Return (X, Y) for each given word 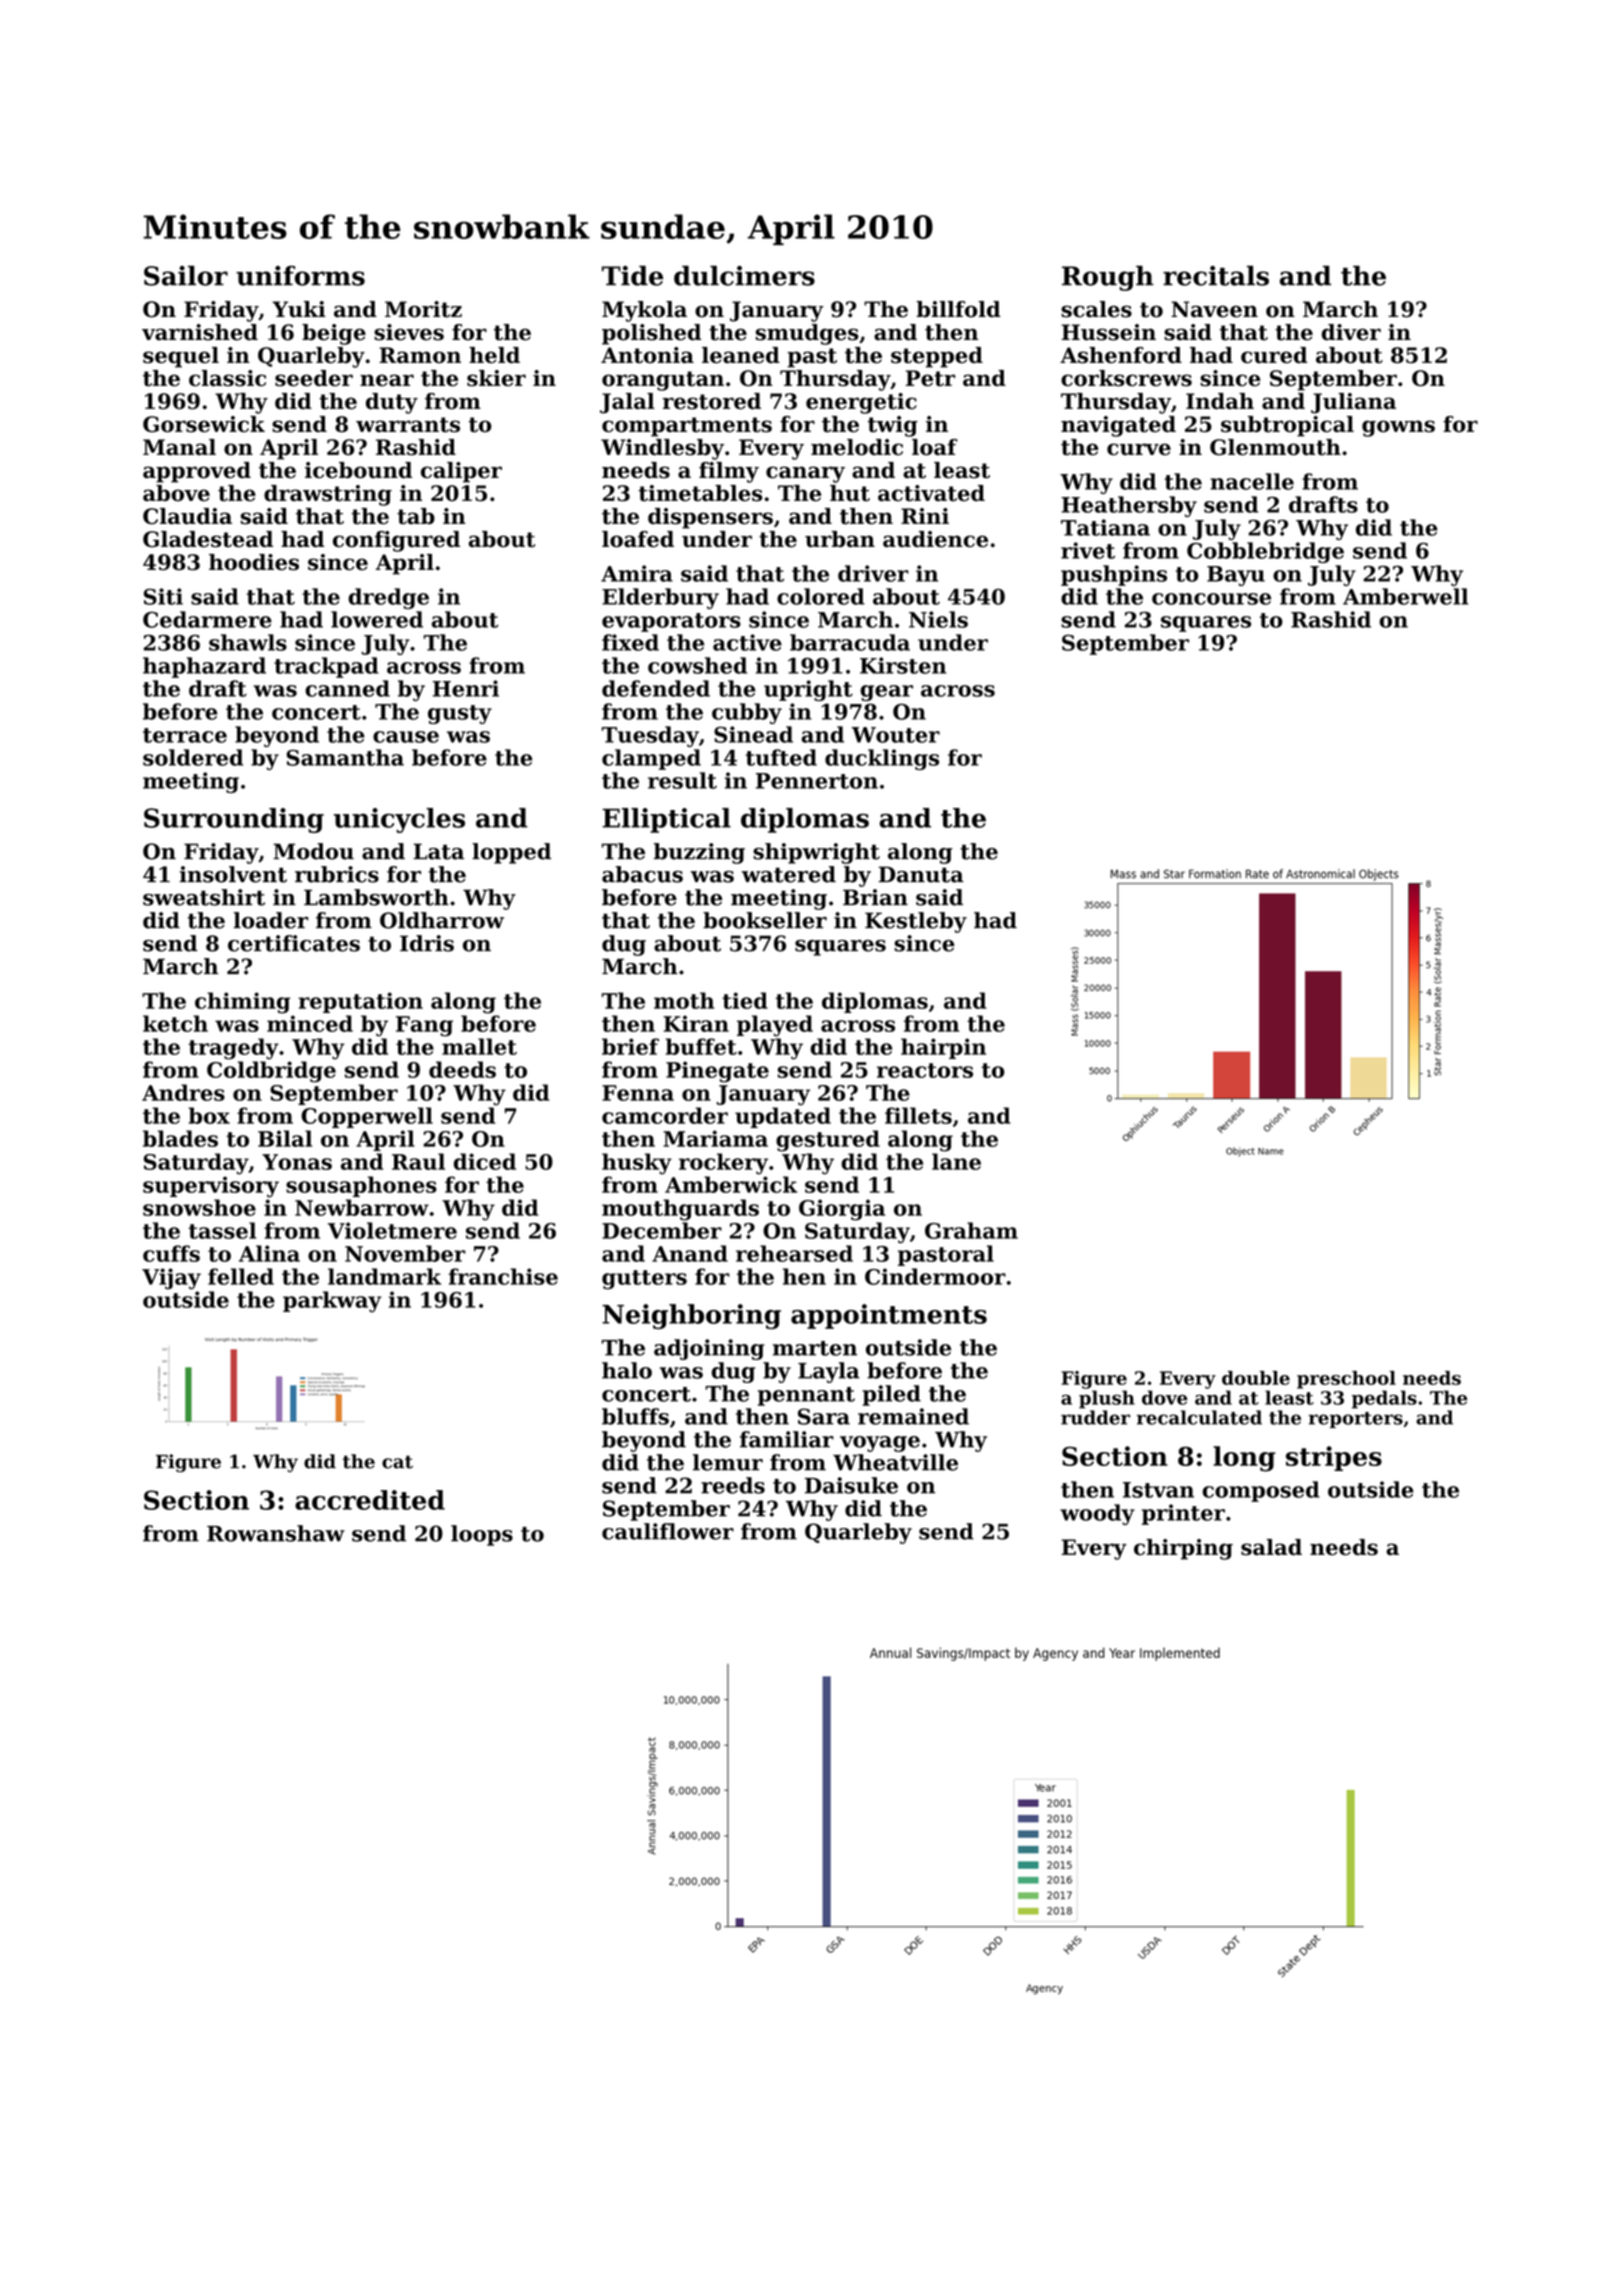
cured (1274, 355)
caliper (461, 472)
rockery (723, 1164)
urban (840, 539)
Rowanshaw (276, 1533)
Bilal (285, 1138)
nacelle (1252, 481)
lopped (511, 853)
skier (496, 378)
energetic (861, 403)
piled (891, 1395)
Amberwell (1405, 596)
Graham (971, 1230)
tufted (781, 757)
